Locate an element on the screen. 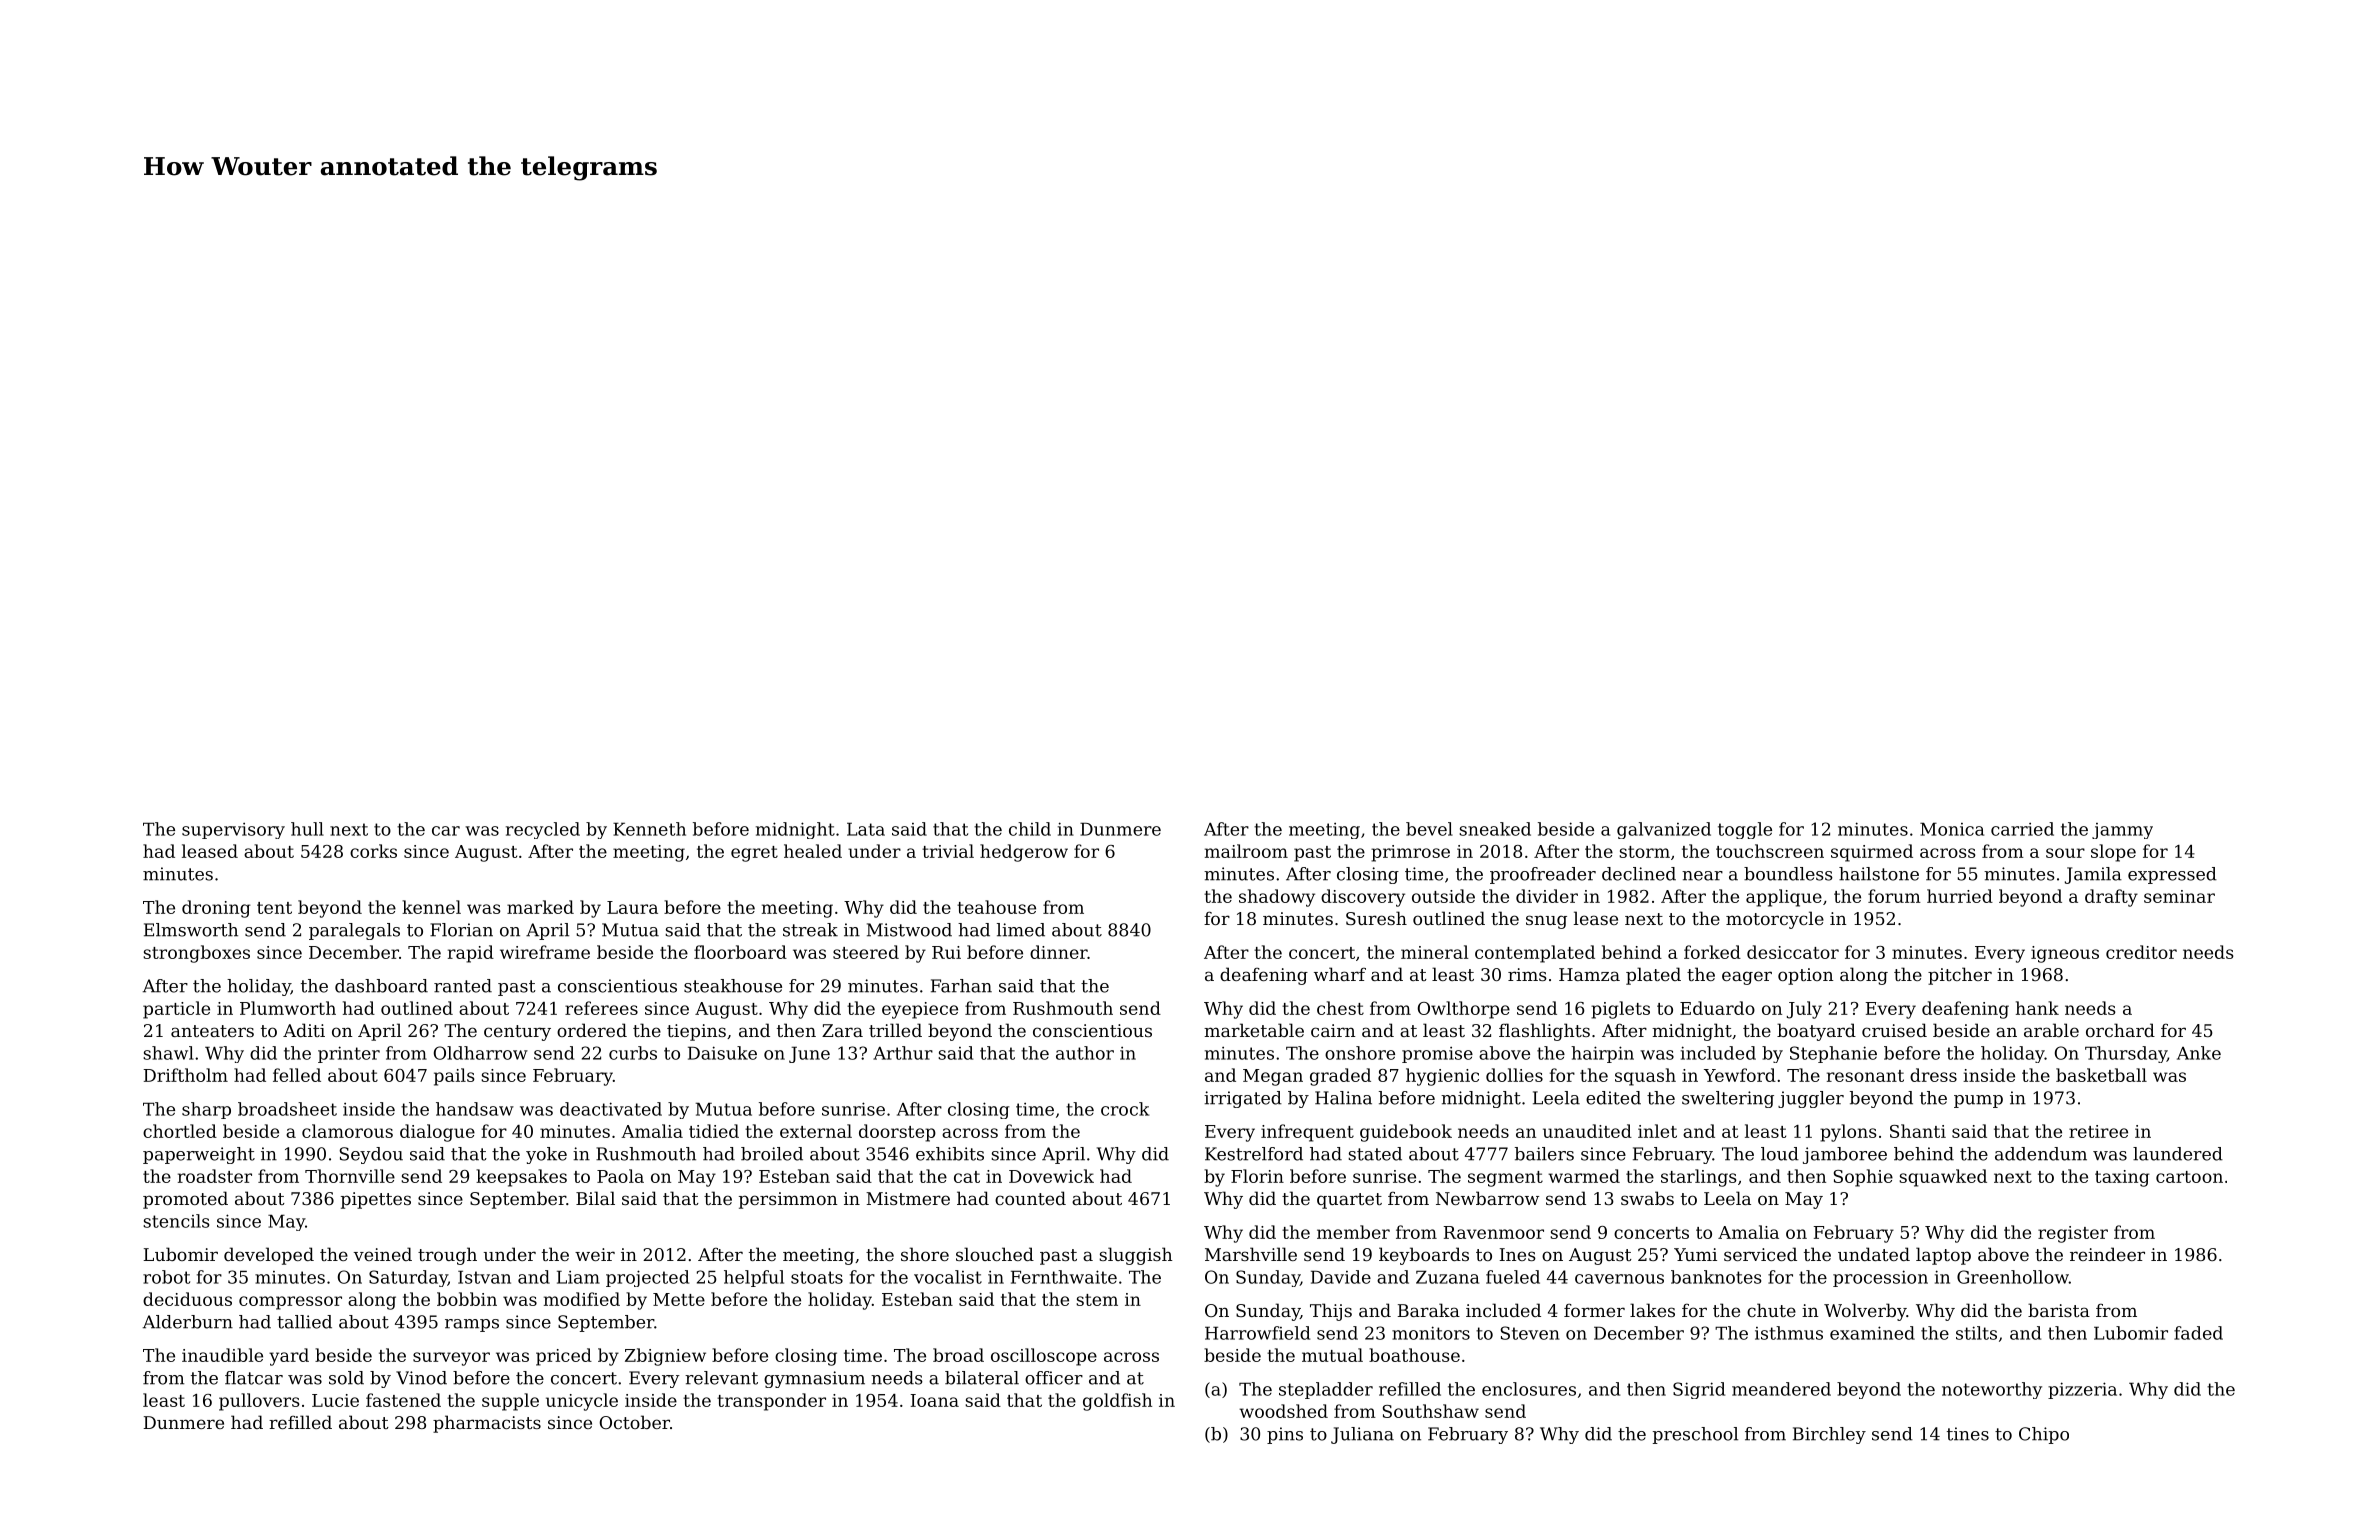 Image resolution: width=2380 pixels, height=1540 pixels. pitcher is located at coordinates (1960, 976).
